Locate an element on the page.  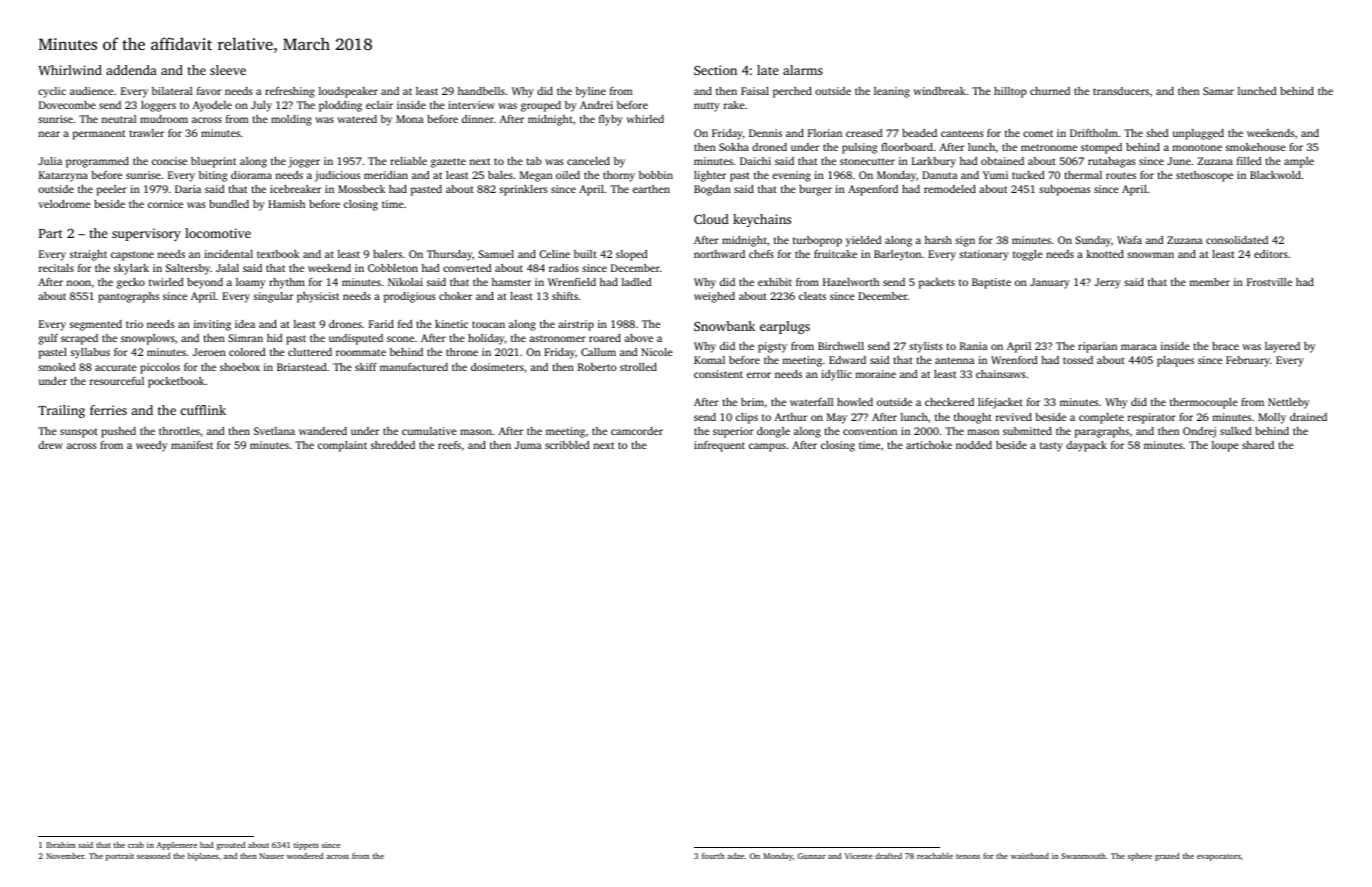
canteens is located at coordinates (962, 133).
